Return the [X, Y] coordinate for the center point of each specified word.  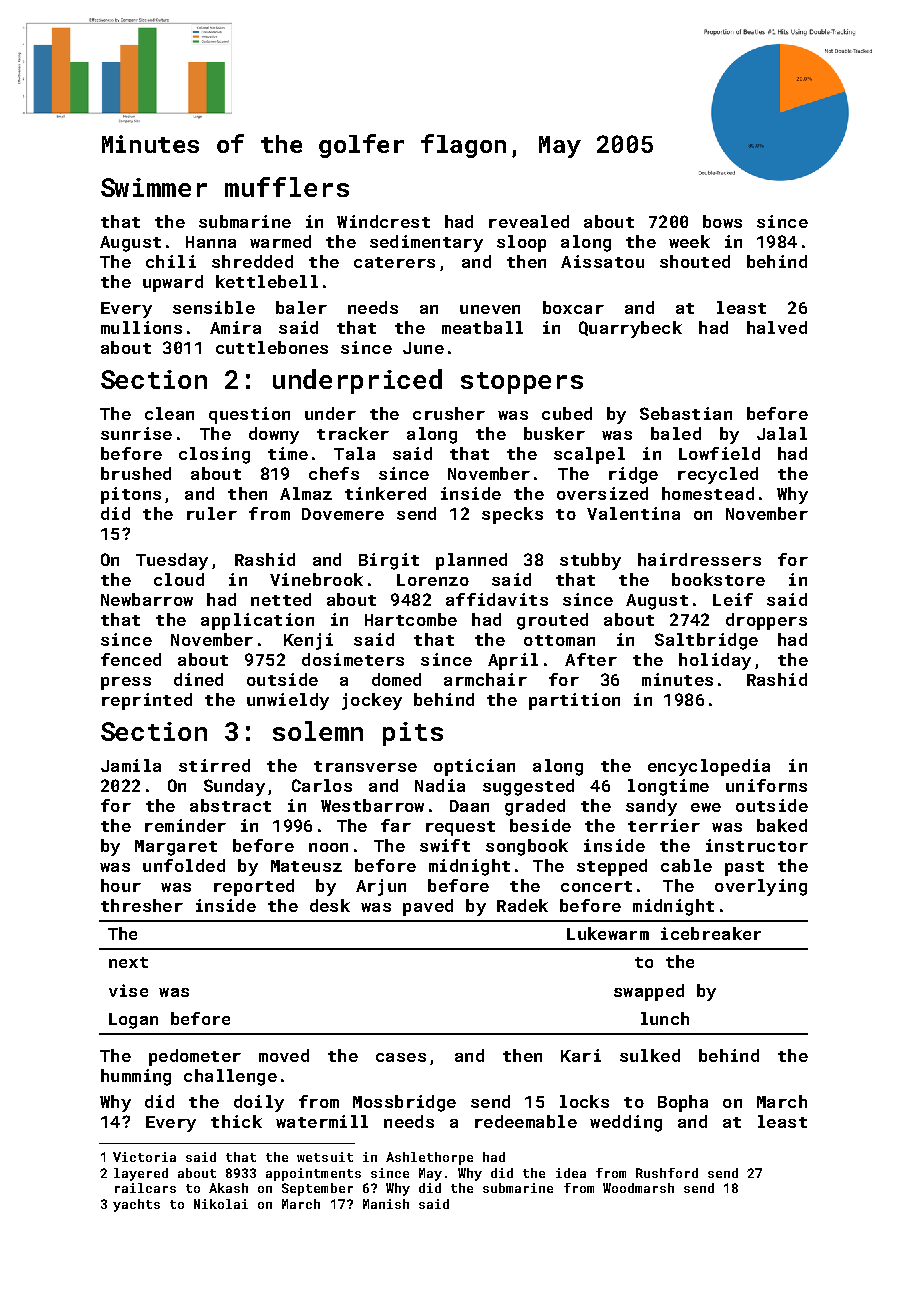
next [128, 962]
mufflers [287, 187]
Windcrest [383, 221]
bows [722, 221]
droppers [766, 621]
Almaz [306, 493]
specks [512, 515]
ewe [706, 807]
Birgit [389, 561]
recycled [718, 475]
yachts [136, 1205]
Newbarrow [147, 599]
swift [445, 845]
